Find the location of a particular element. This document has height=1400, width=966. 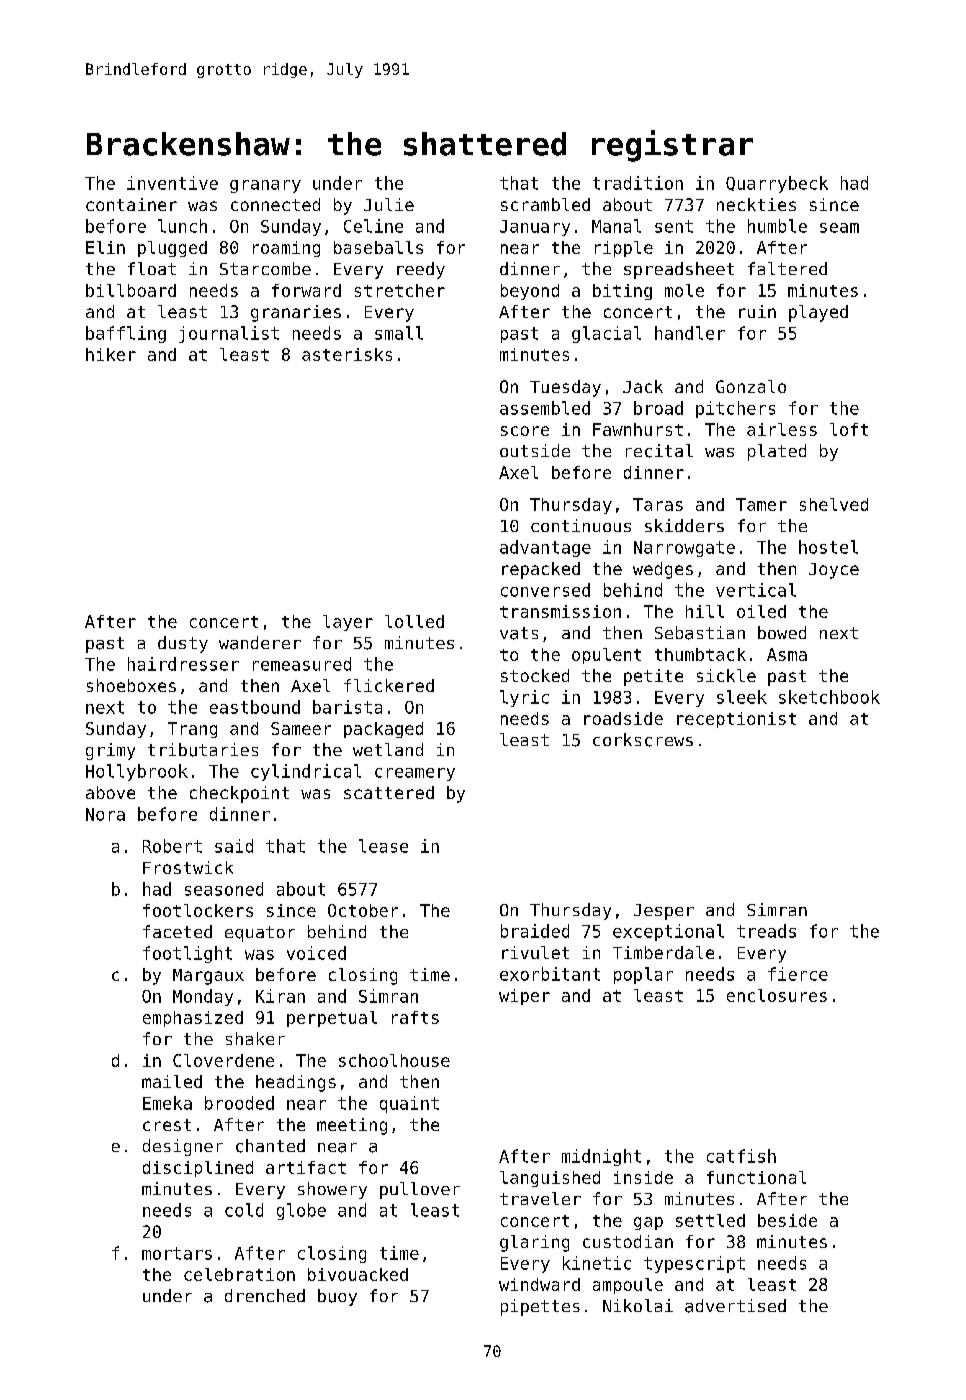

buoy is located at coordinates (337, 1297).
